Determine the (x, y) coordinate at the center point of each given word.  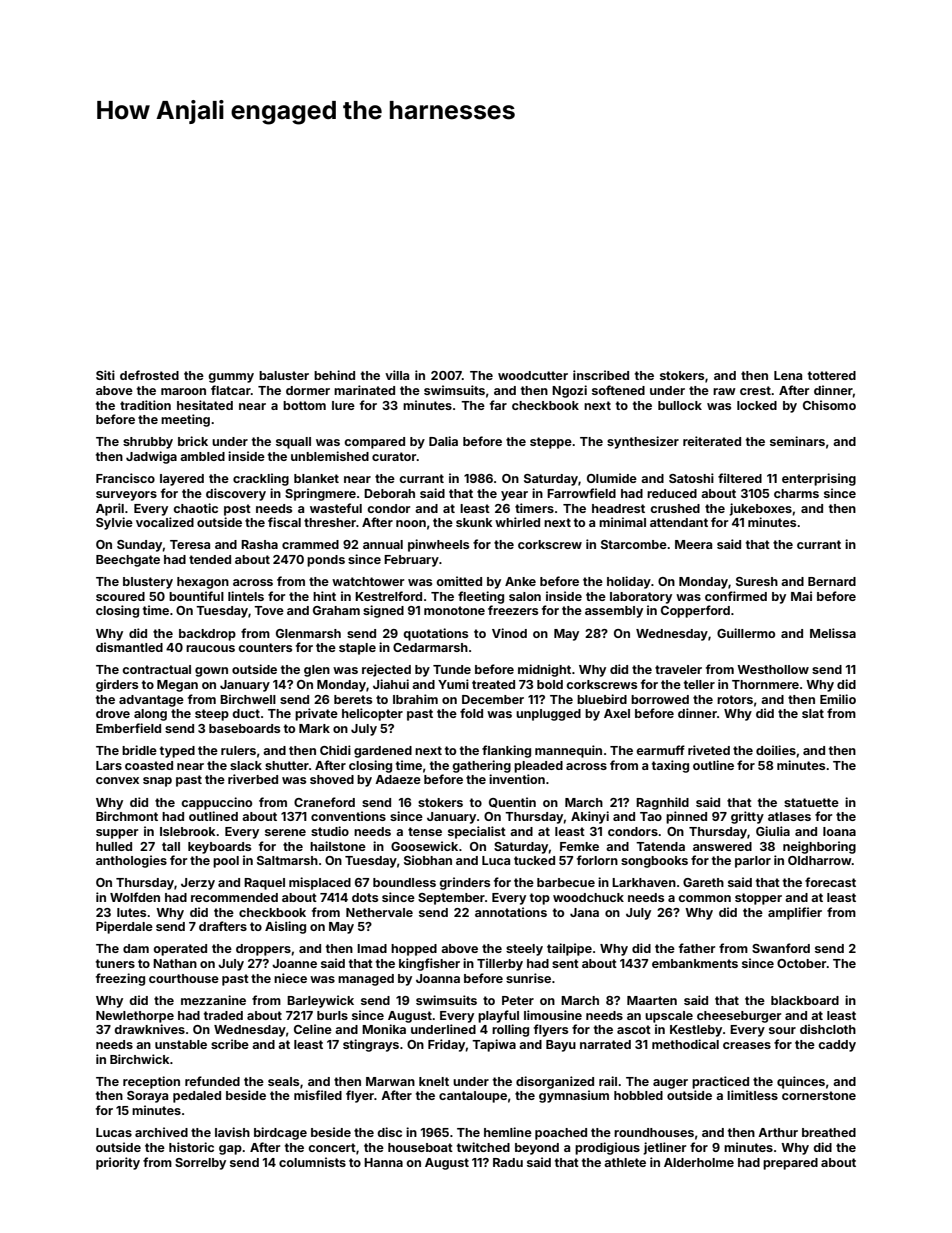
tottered (832, 375)
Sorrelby (200, 1164)
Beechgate (128, 561)
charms (796, 493)
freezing (120, 979)
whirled (517, 522)
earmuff (660, 750)
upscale (669, 1017)
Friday (446, 1045)
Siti (105, 375)
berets (353, 699)
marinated (364, 390)
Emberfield (128, 728)
